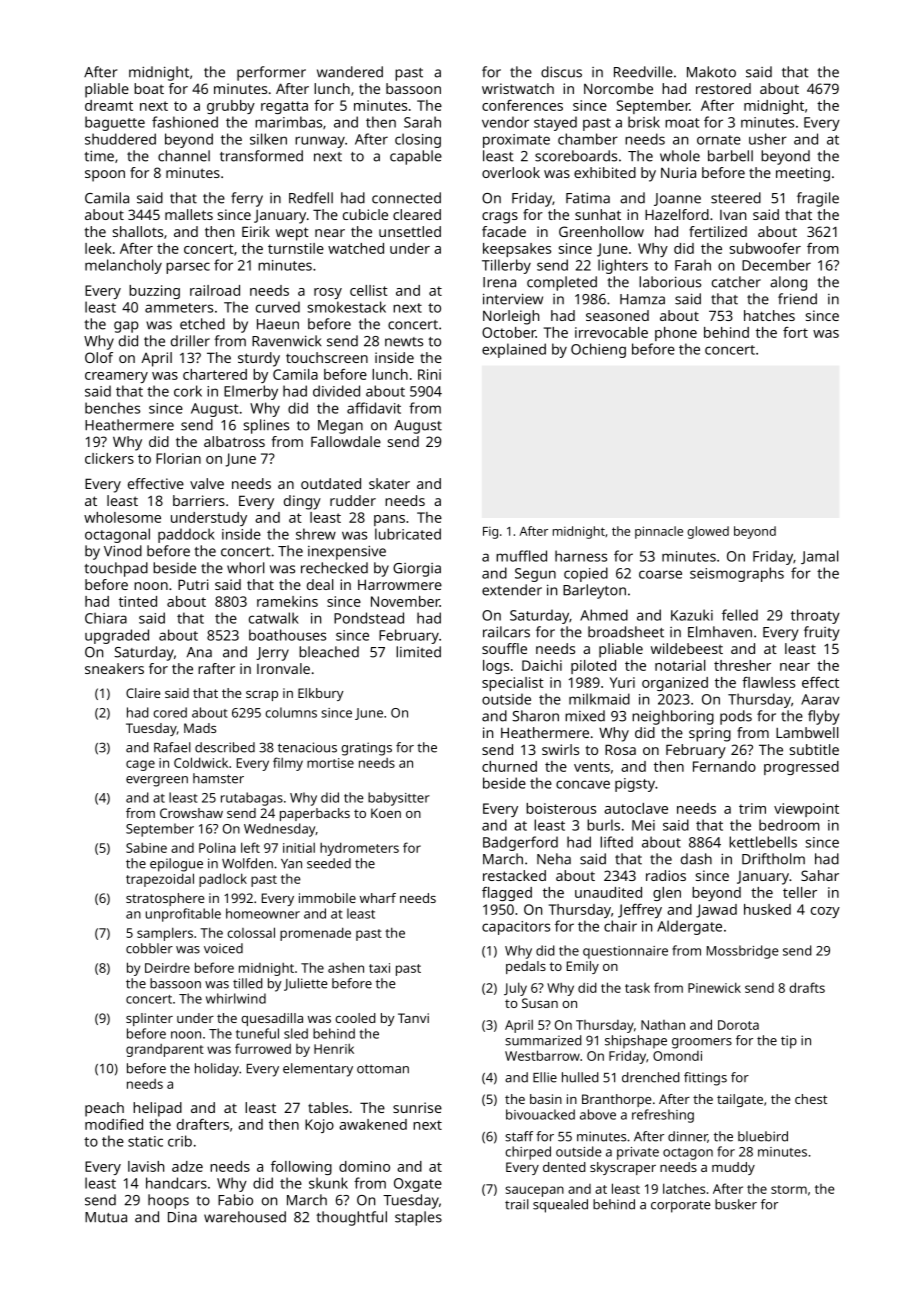 This screenshot has width=924, height=1314. I want to click on squealed, so click(560, 1206).
